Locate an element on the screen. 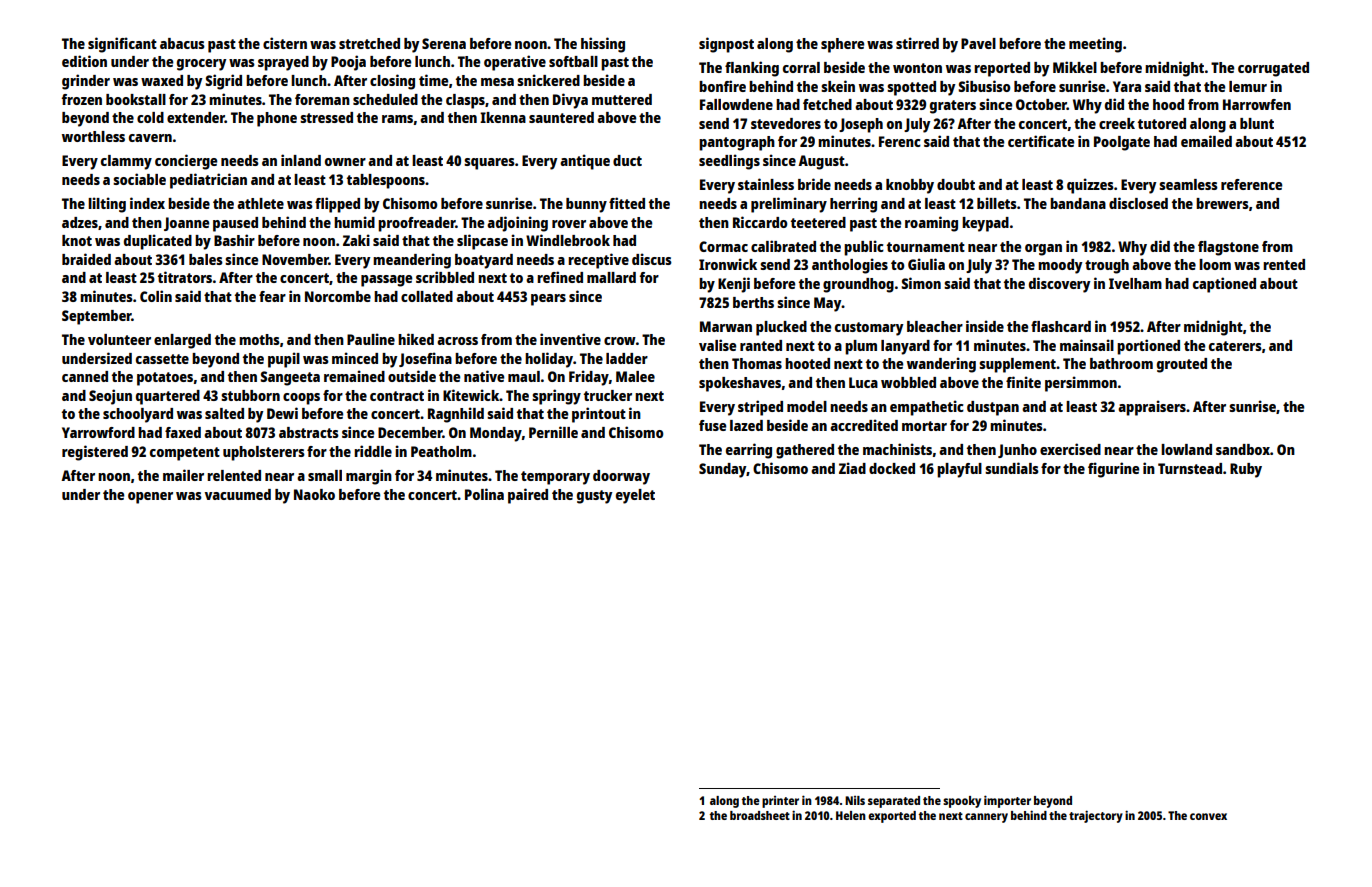 Image resolution: width=1372 pixels, height=887 pixels. persimmon is located at coordinates (1081, 384).
